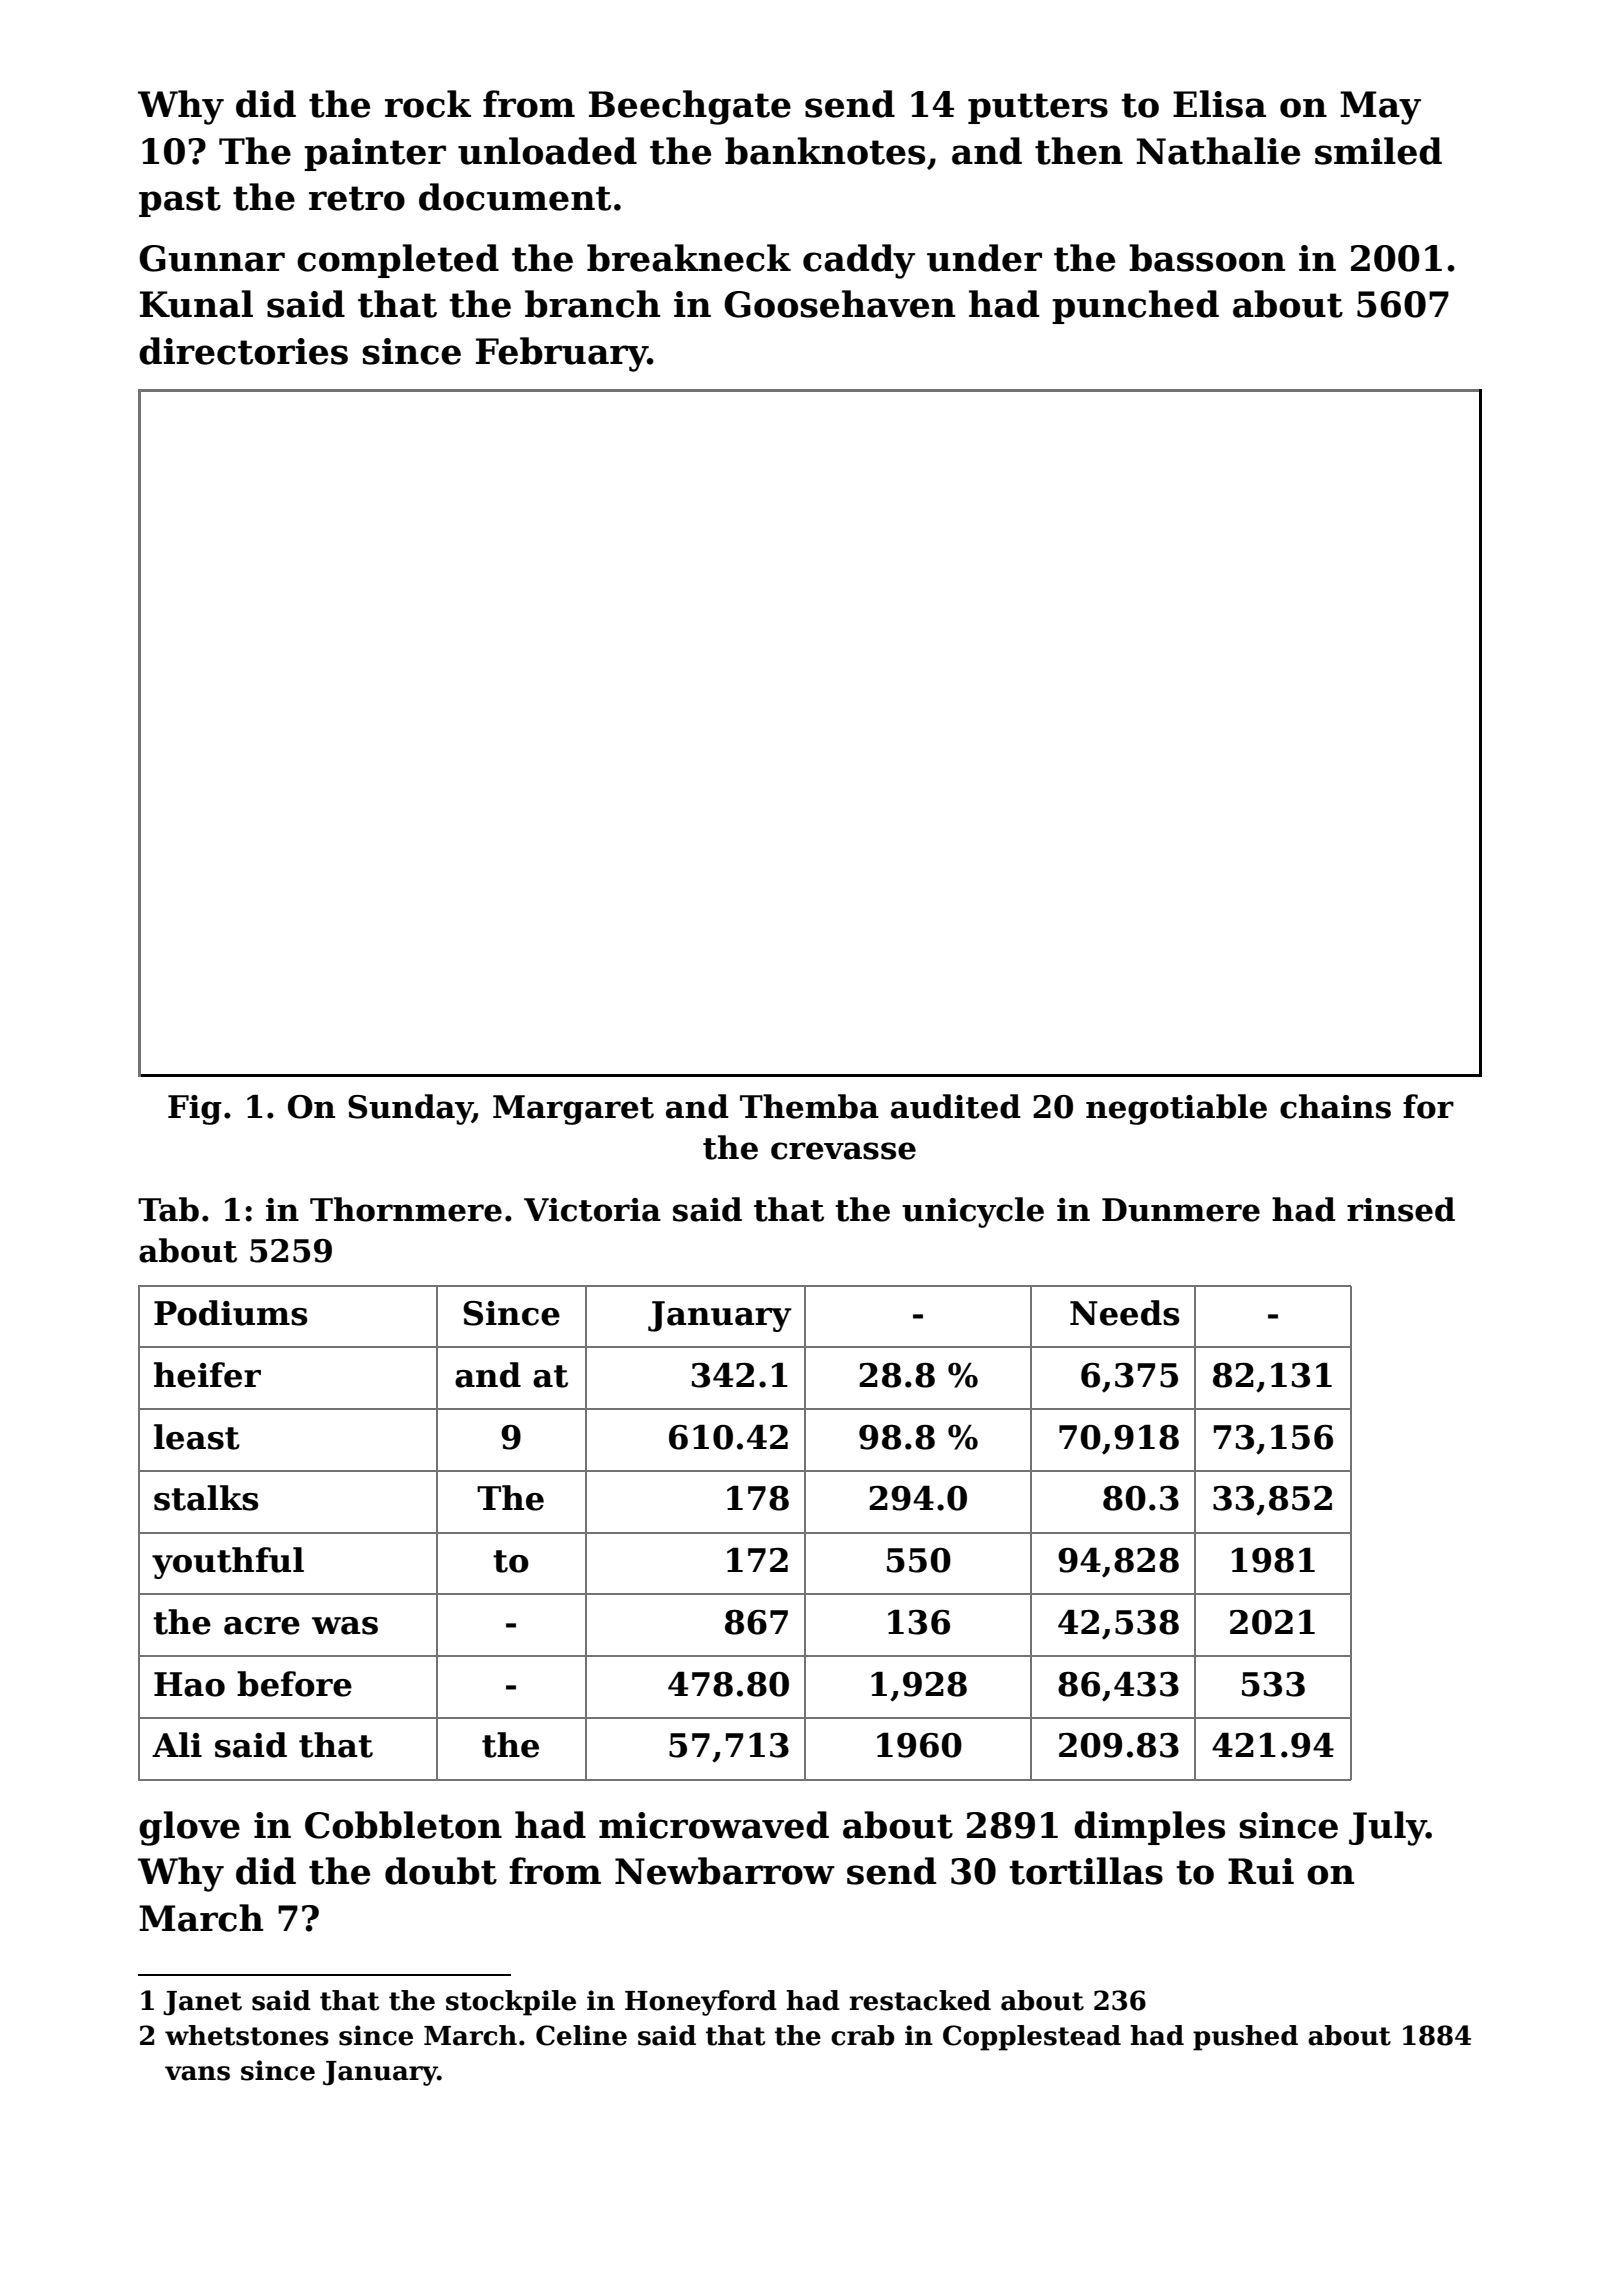 Image resolution: width=1620 pixels, height=2292 pixels. What do you see at coordinates (809, 1106) in the screenshot?
I see `Themba` at bounding box center [809, 1106].
